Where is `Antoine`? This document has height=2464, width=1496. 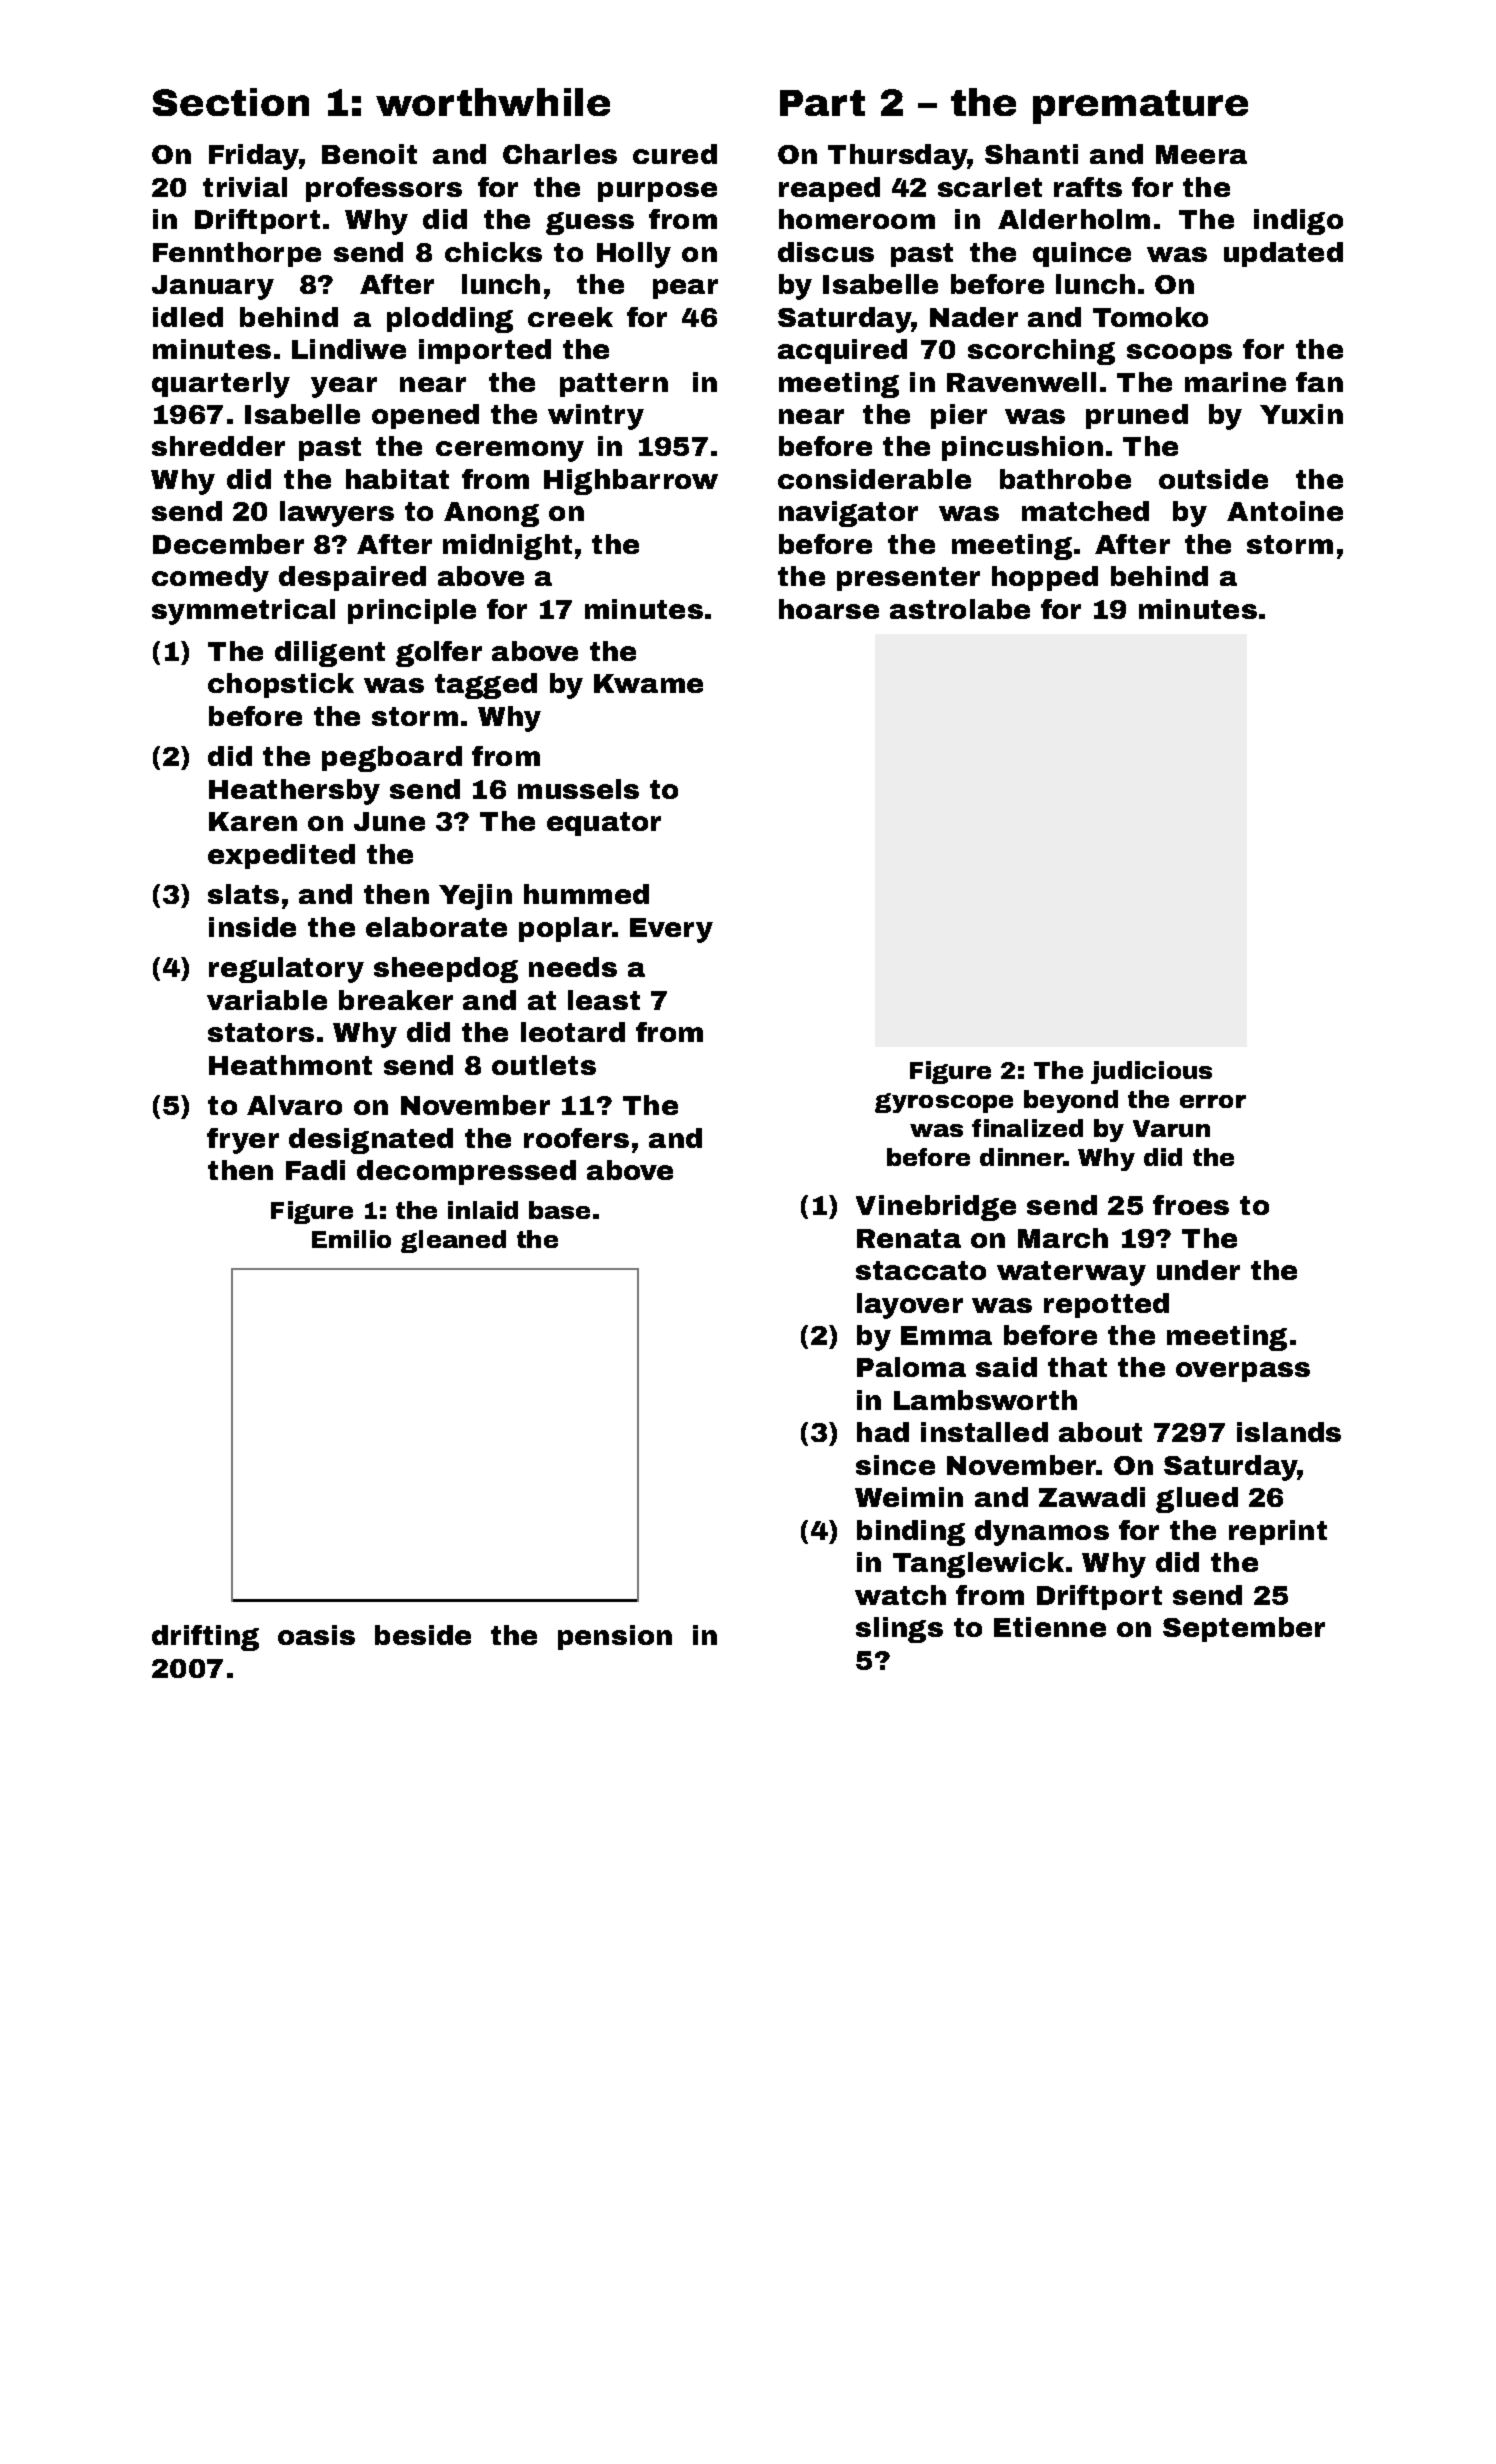 Antoine is located at coordinates (1285, 511).
